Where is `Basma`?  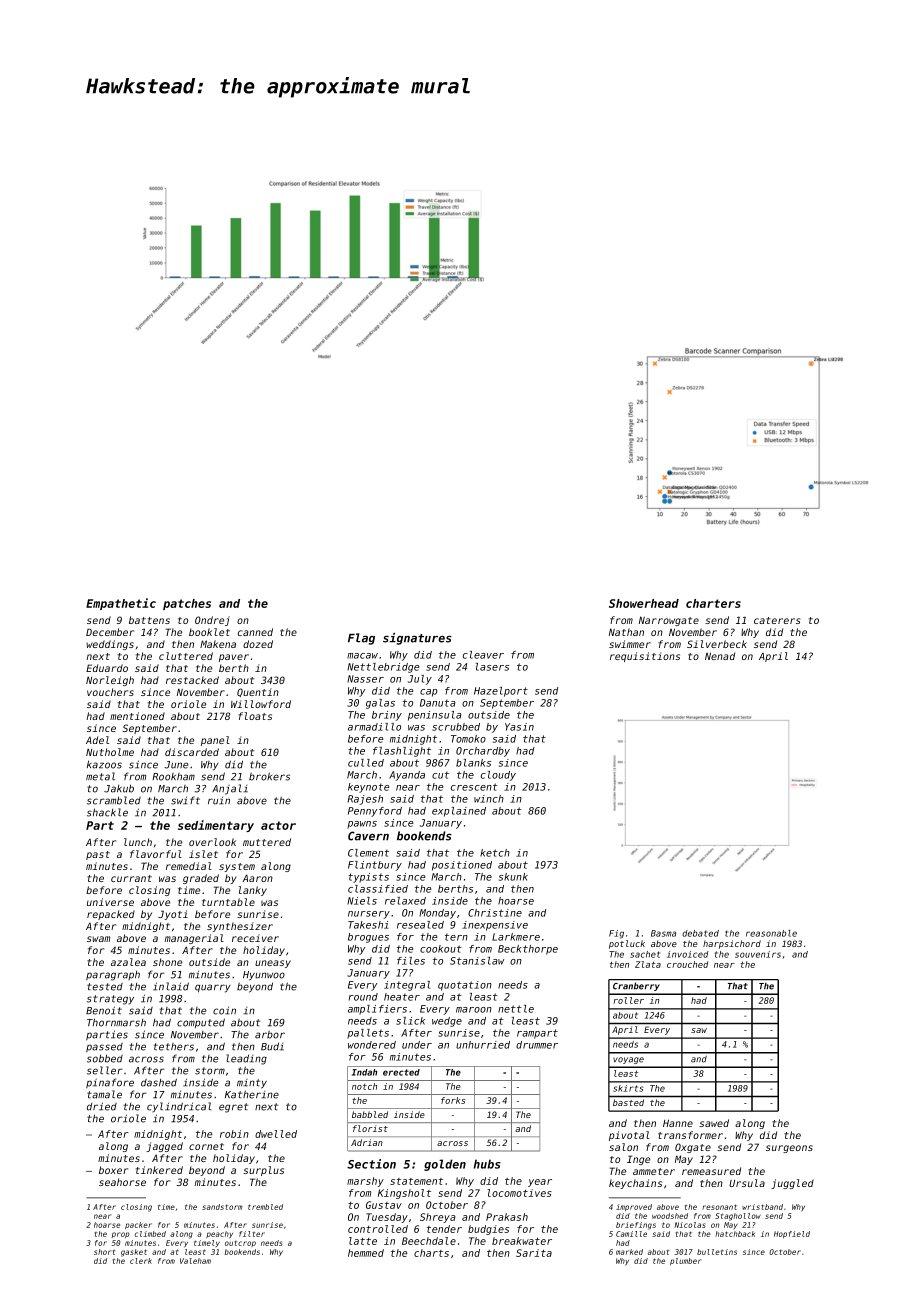 Basma is located at coordinates (663, 933).
